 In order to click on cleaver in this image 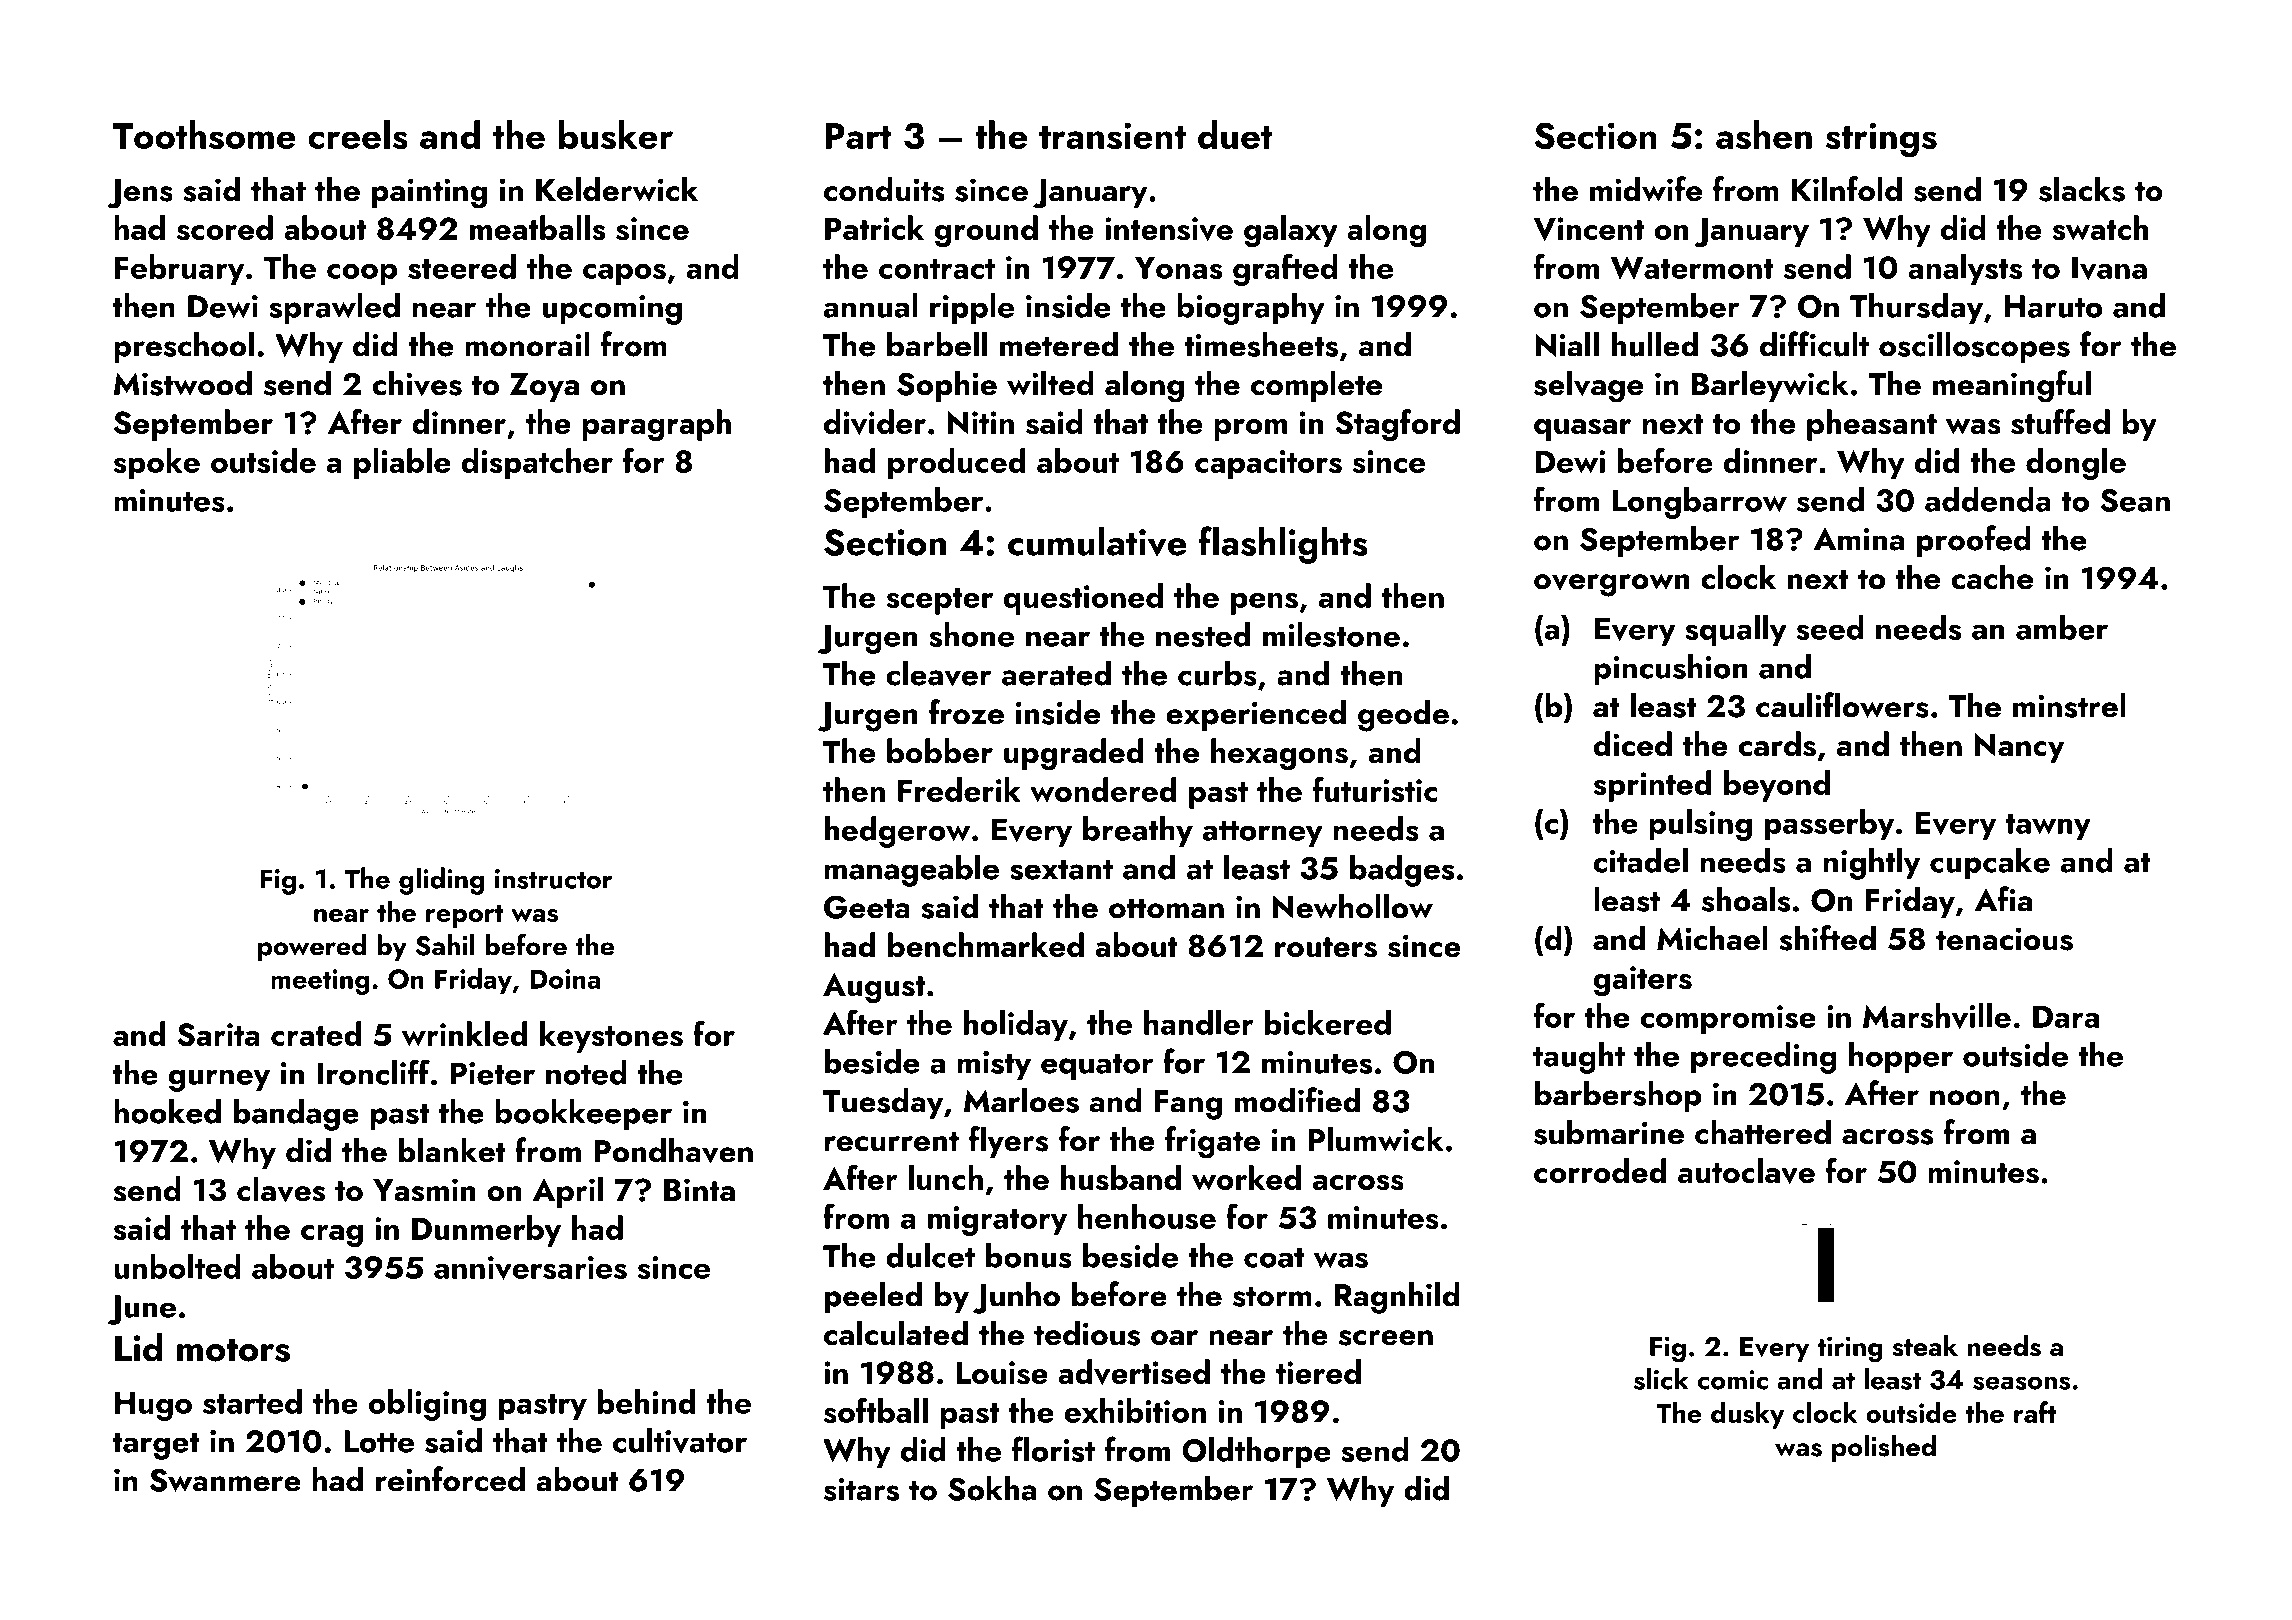, I will do `click(939, 673)`.
